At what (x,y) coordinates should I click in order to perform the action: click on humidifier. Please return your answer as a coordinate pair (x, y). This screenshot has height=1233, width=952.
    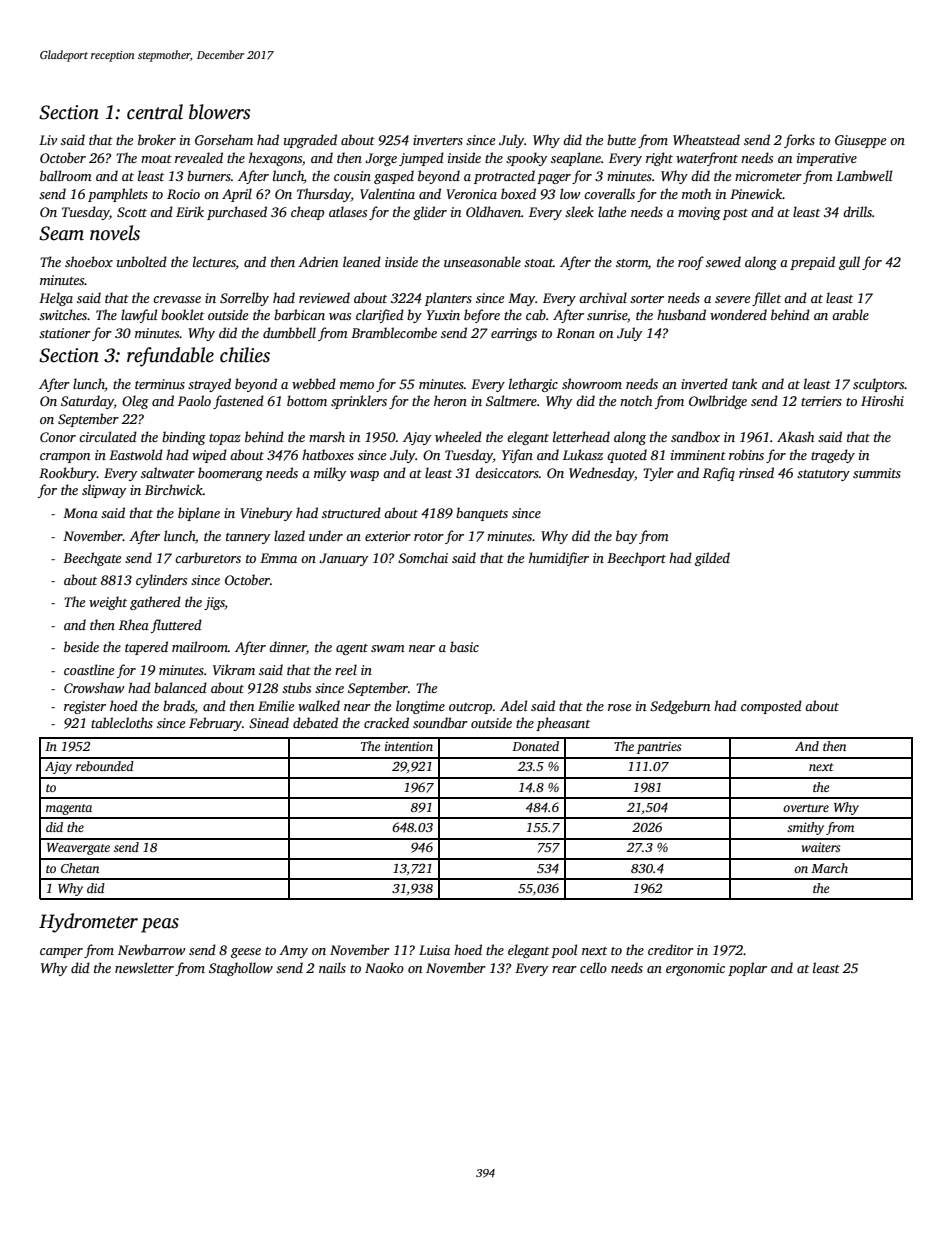
    Looking at the image, I should click on (559, 559).
